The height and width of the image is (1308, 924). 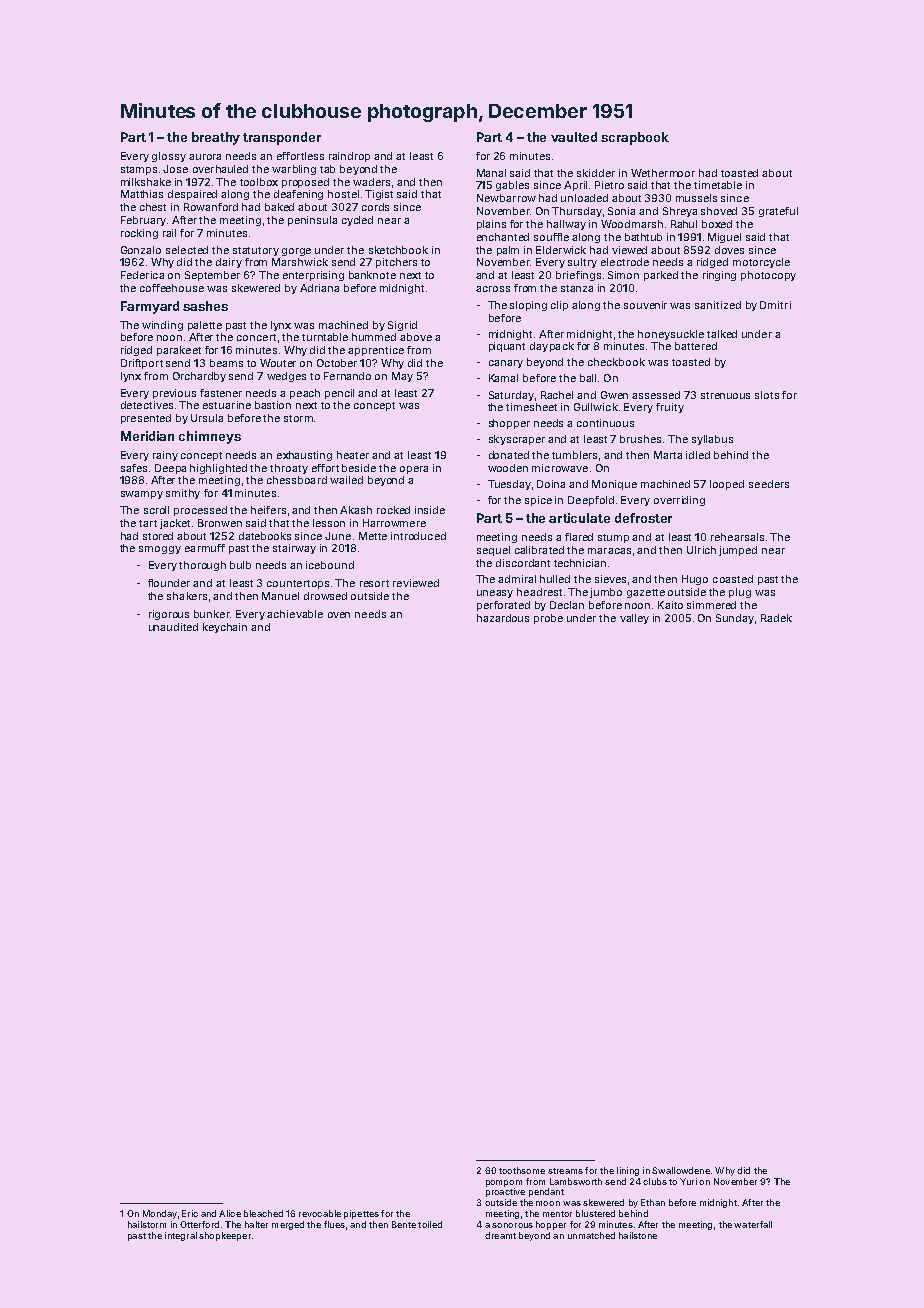 I want to click on Radek, so click(x=776, y=618).
